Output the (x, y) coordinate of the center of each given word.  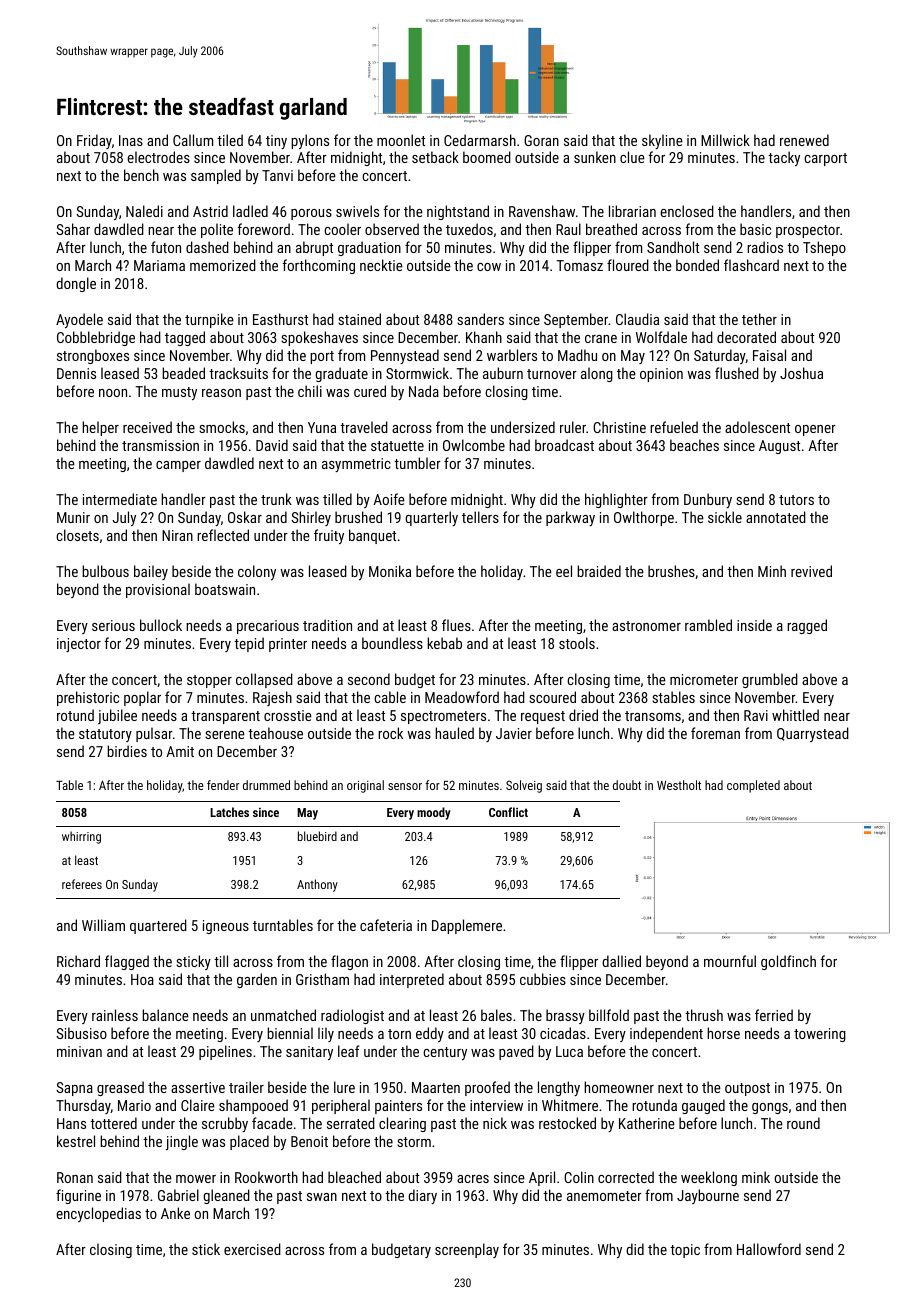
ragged (807, 626)
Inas (131, 140)
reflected (223, 535)
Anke (175, 1213)
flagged (127, 962)
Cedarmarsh (480, 140)
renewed (804, 140)
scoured (552, 697)
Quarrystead (813, 734)
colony (257, 572)
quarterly (431, 518)
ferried (774, 1015)
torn (399, 1034)
